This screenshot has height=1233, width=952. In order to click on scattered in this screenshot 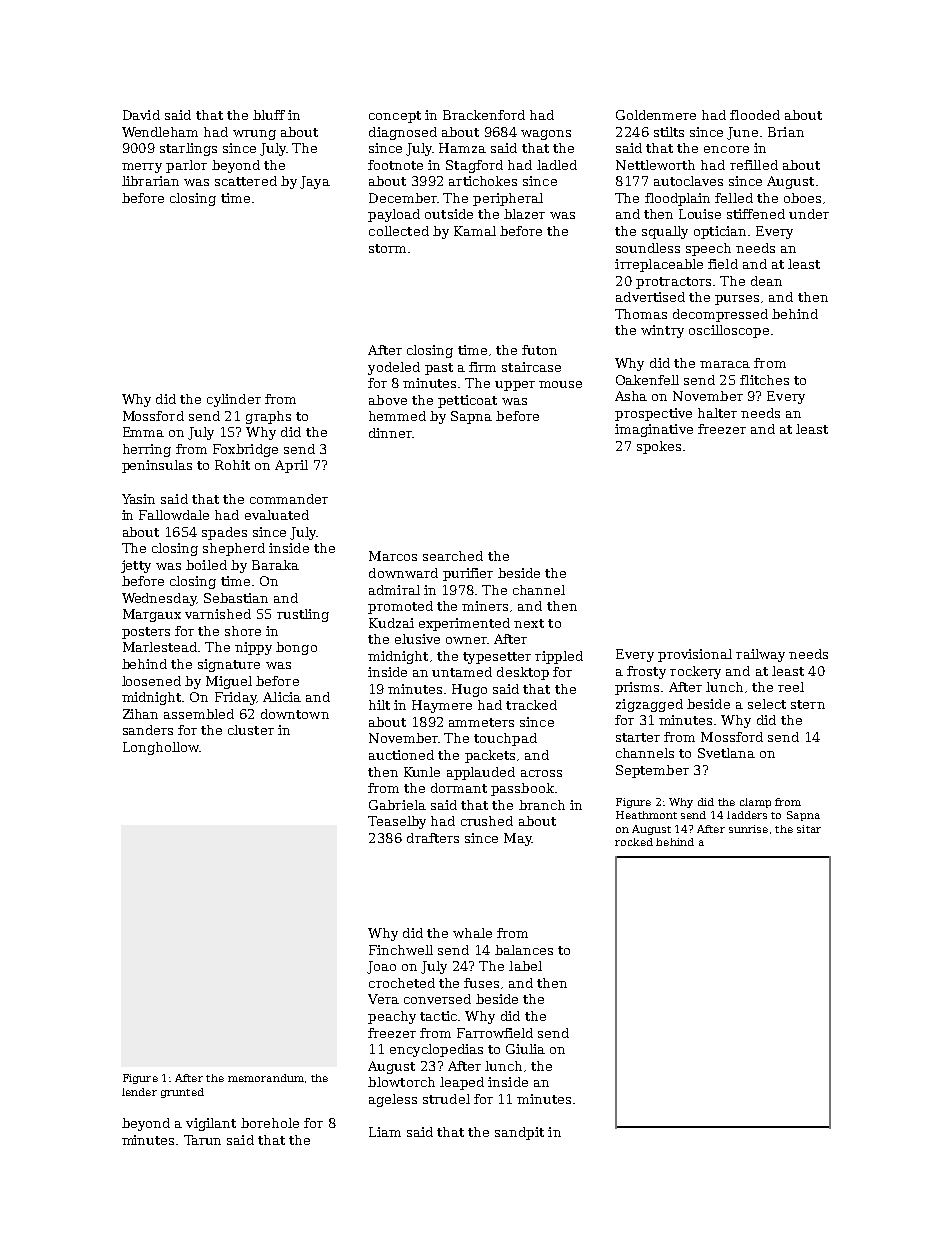, I will do `click(246, 181)`.
